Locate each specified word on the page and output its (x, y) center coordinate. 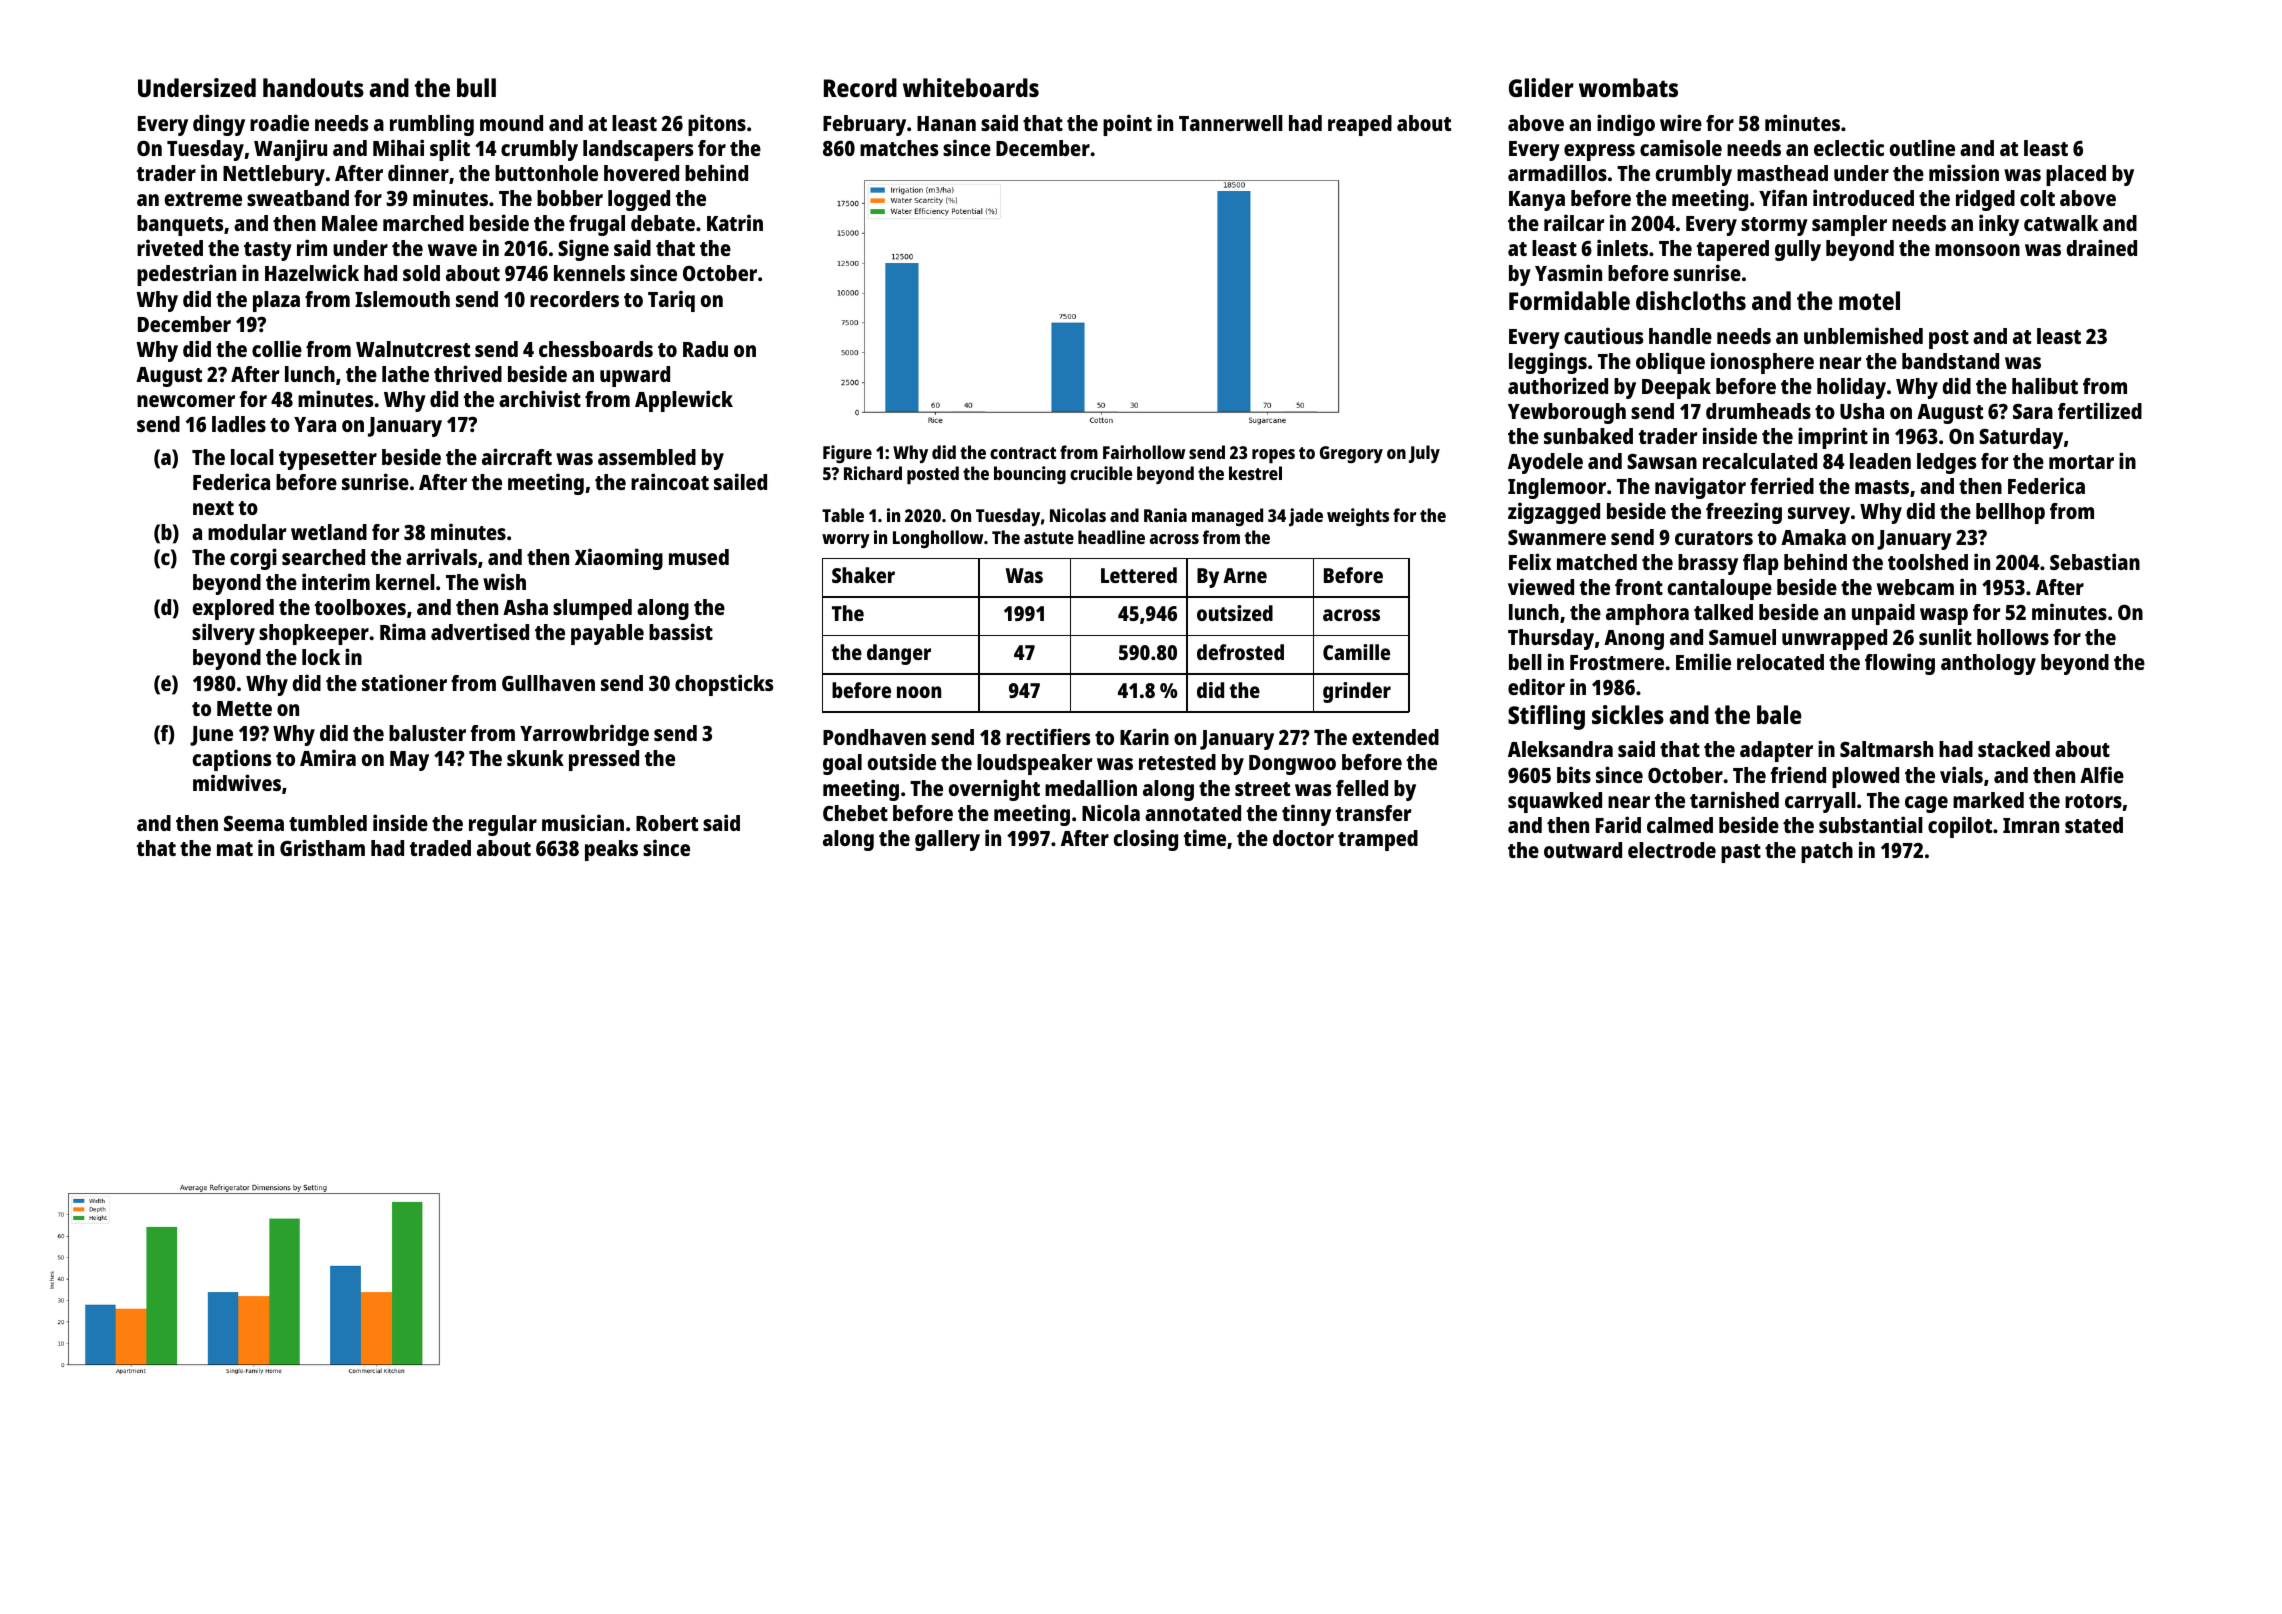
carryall (1820, 802)
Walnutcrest (413, 349)
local (252, 457)
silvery (223, 634)
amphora (1647, 614)
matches (899, 148)
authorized (1558, 385)
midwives (237, 782)
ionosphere (1762, 363)
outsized (1235, 613)
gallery (947, 840)
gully (1798, 250)
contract (1023, 453)
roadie (279, 122)
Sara (2033, 411)
